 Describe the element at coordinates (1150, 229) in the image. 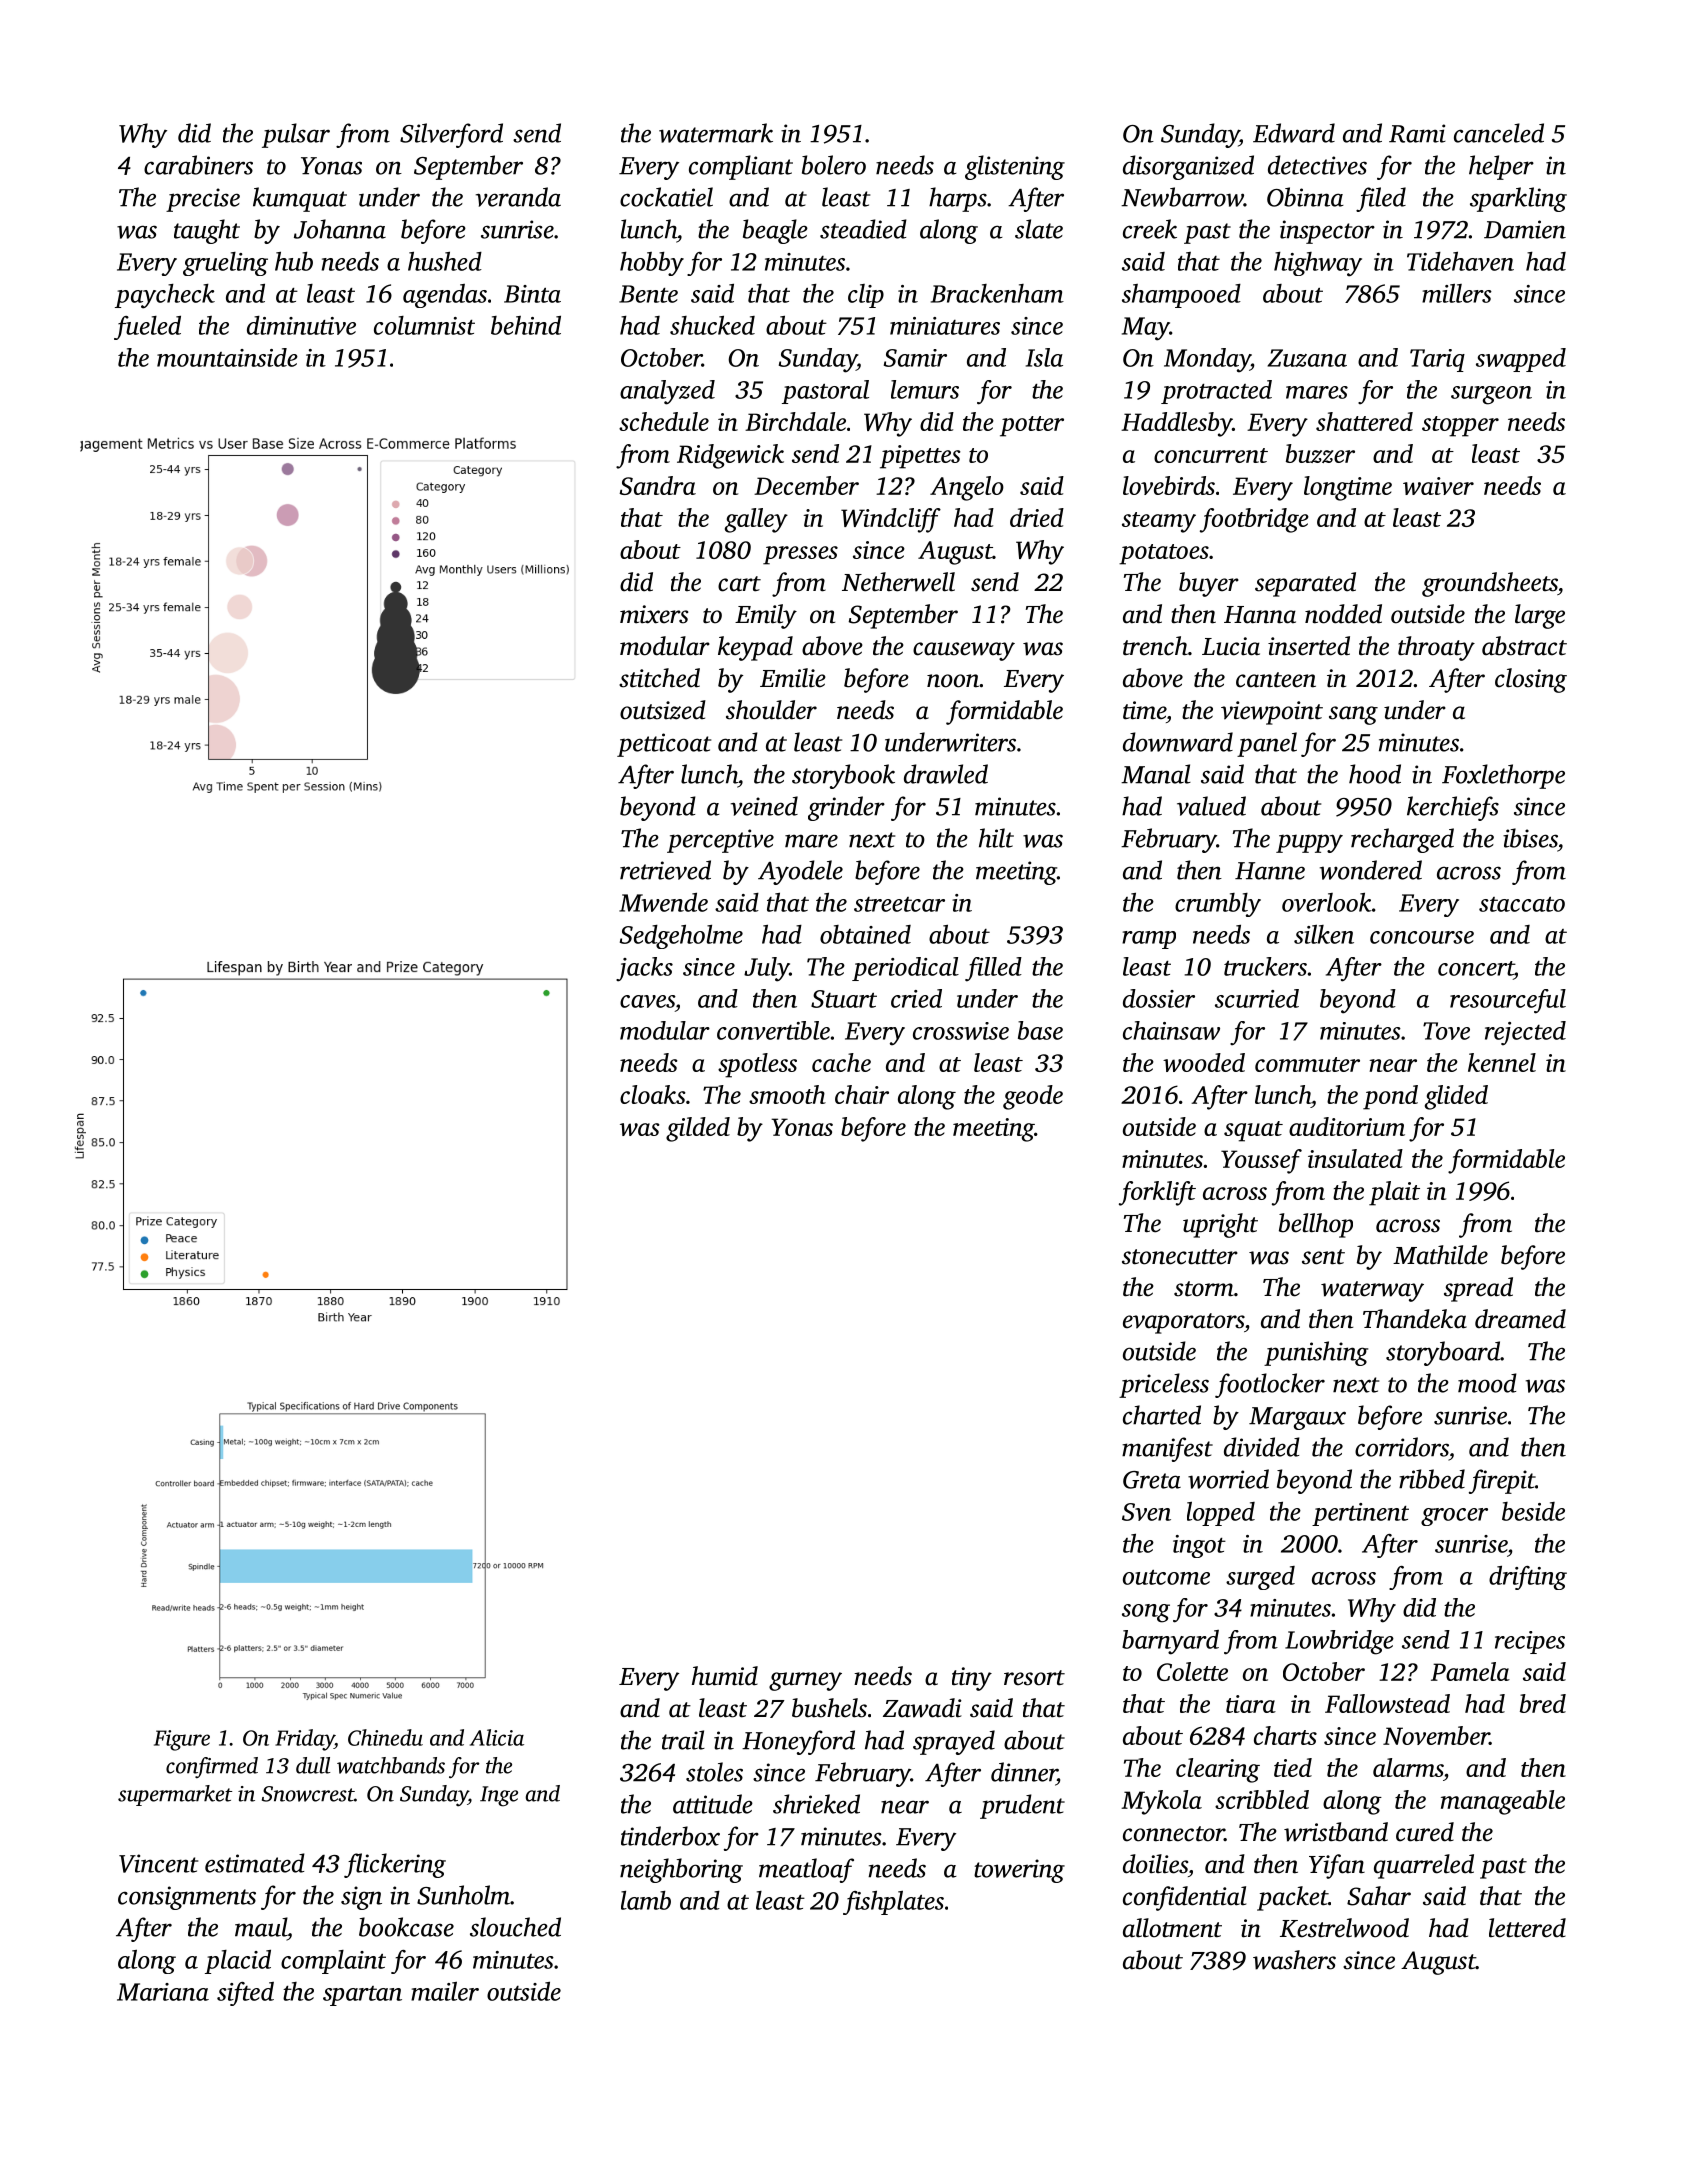

I see `creek` at that location.
